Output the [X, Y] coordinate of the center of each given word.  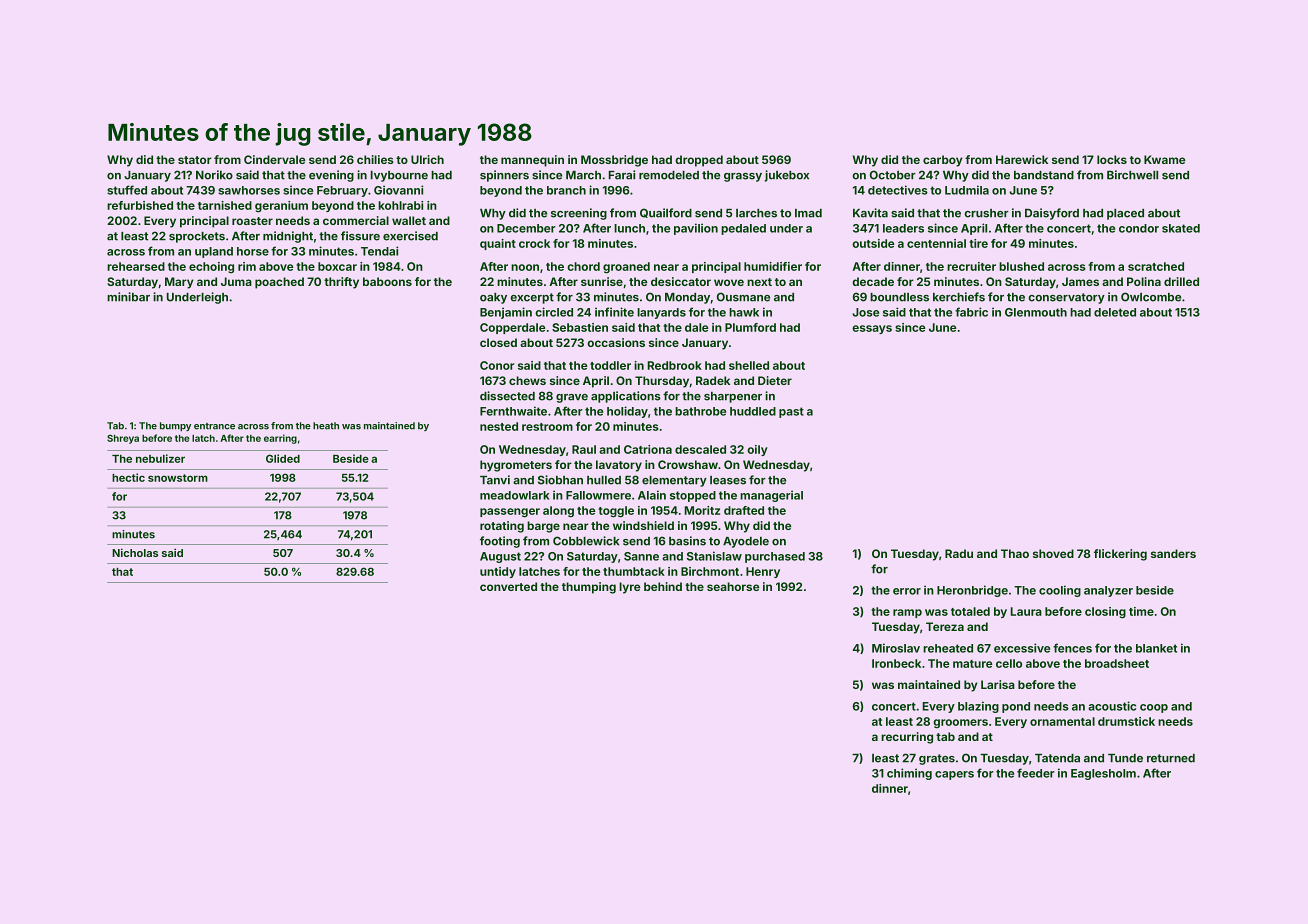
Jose [865, 312]
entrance [214, 426]
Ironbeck [896, 663]
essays [872, 329]
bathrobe [700, 411]
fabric [971, 312]
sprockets [197, 237]
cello [1009, 663]
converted [508, 586]
